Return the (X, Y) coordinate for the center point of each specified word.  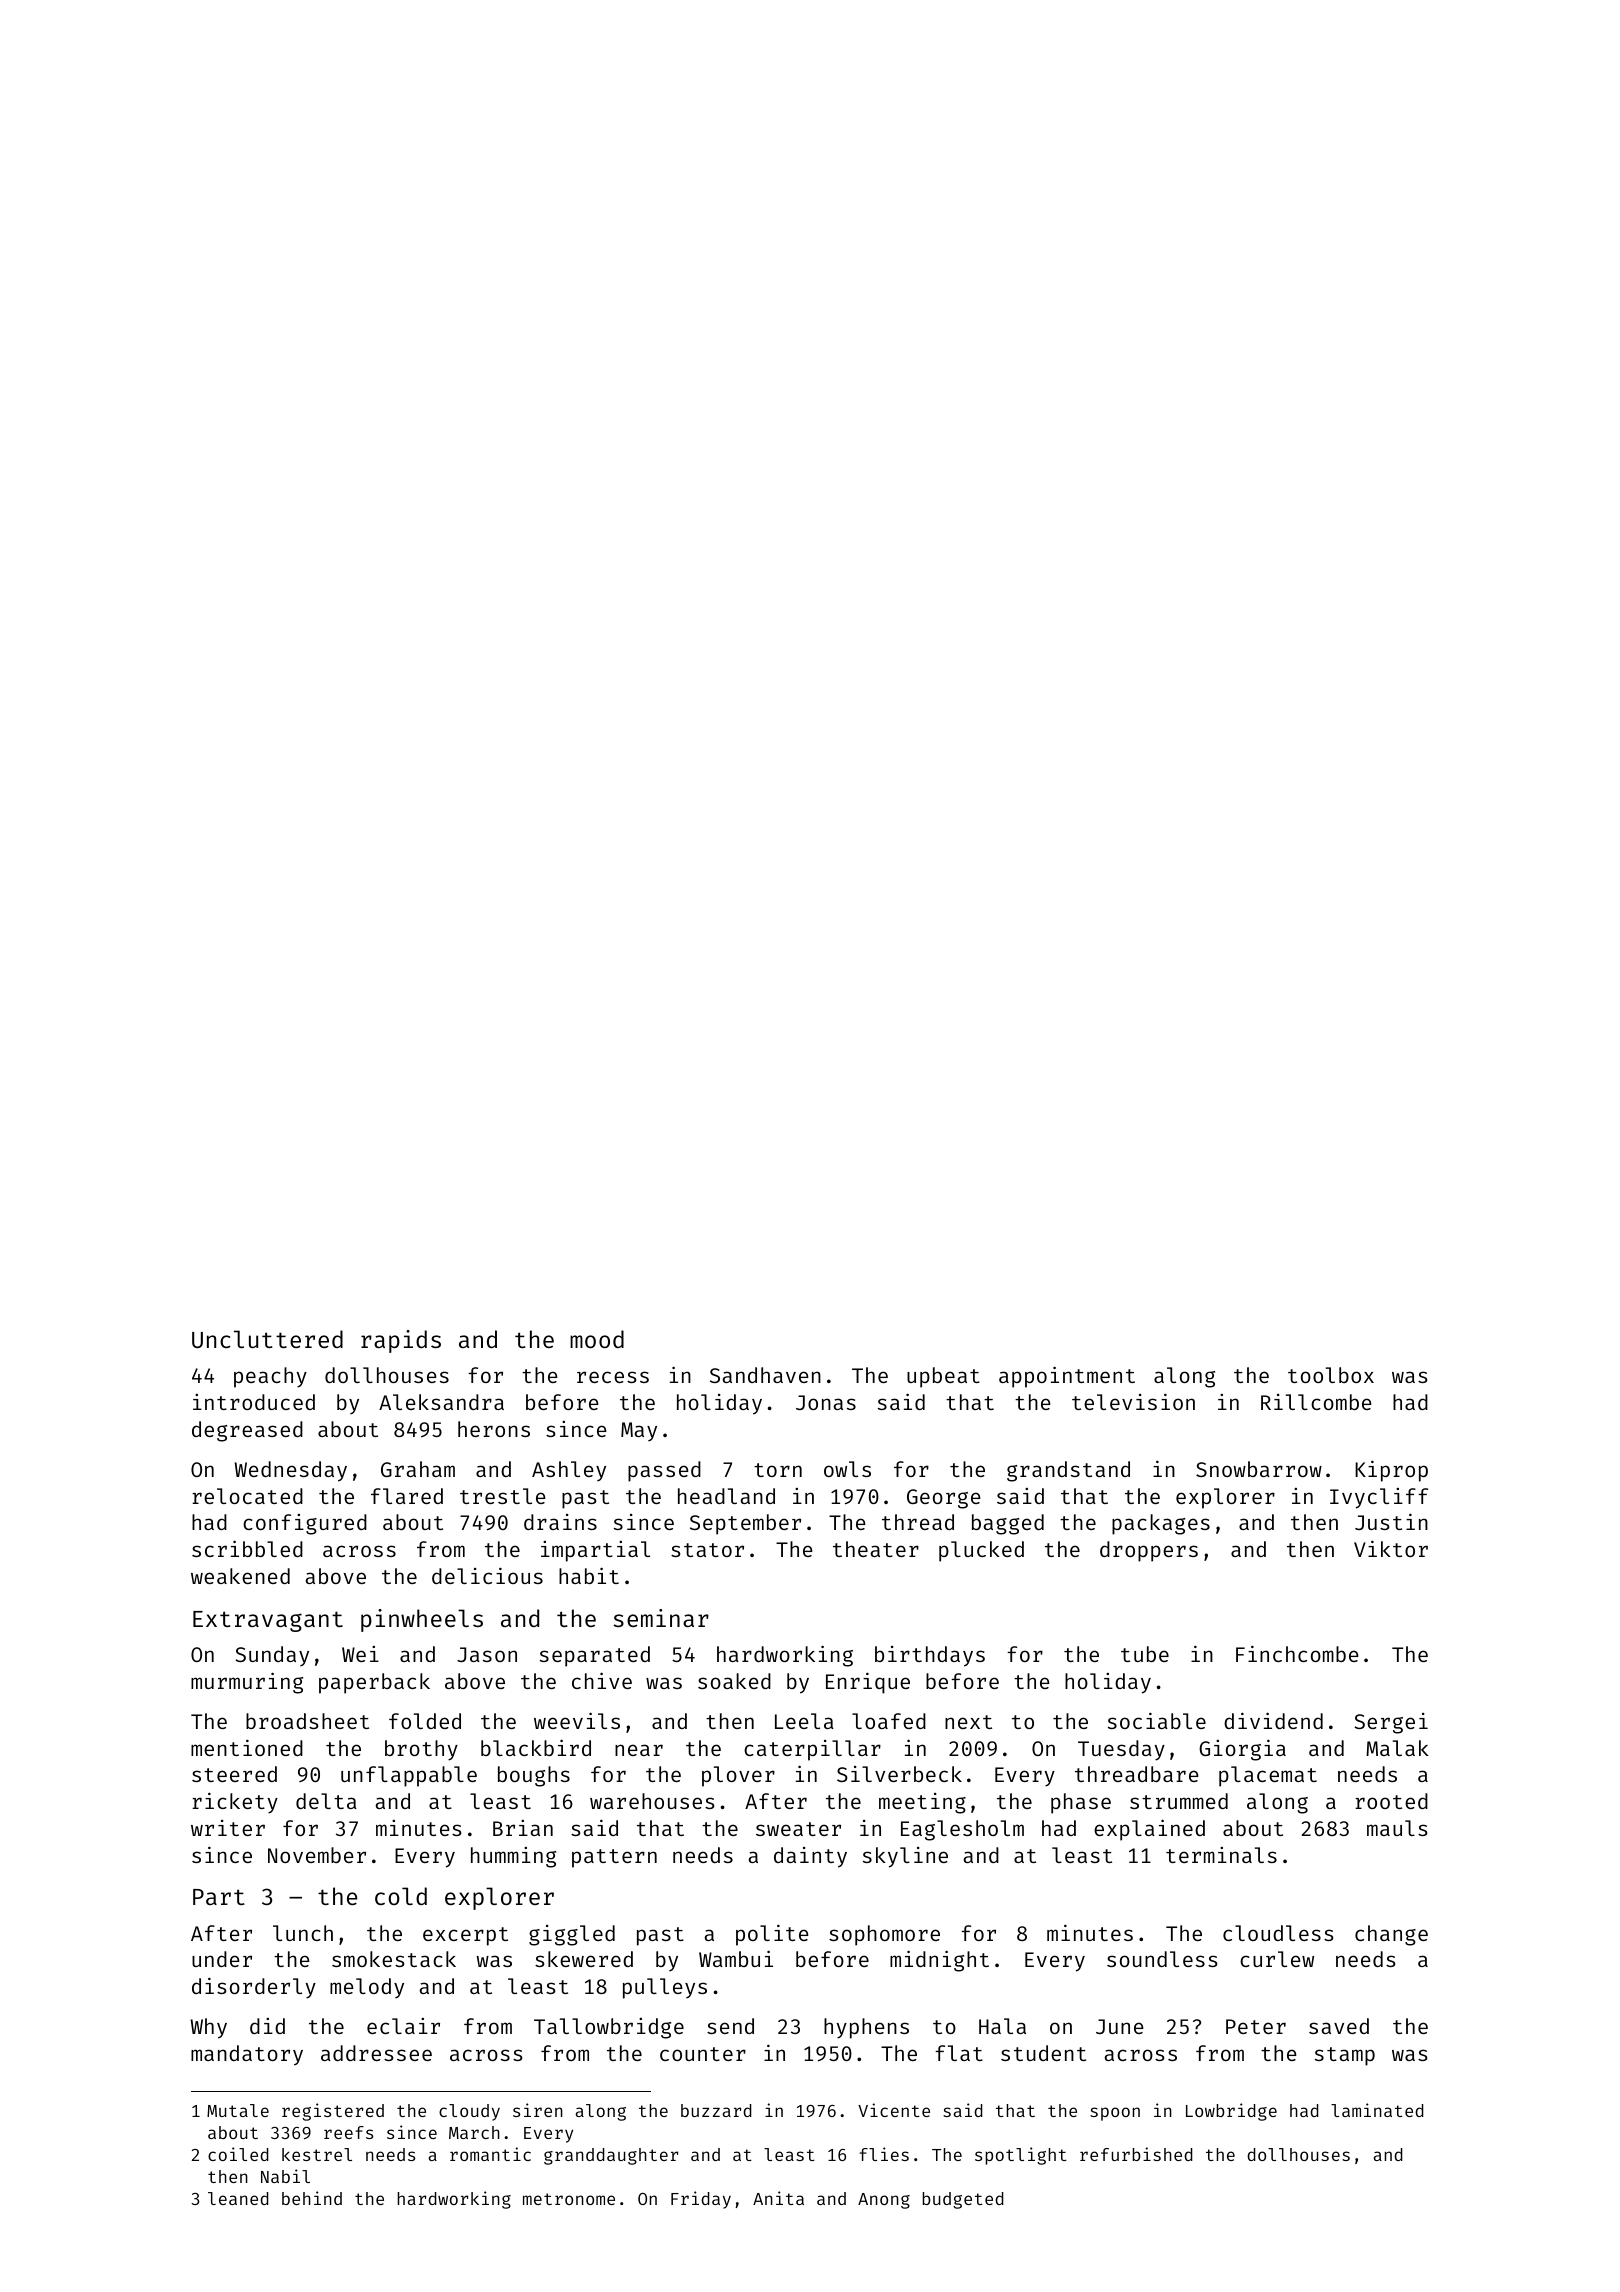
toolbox (1331, 1375)
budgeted (963, 2200)
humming (513, 1857)
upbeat (943, 1377)
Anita (778, 2198)
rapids (401, 1341)
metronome (569, 2199)
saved (1339, 2026)
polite (772, 1935)
